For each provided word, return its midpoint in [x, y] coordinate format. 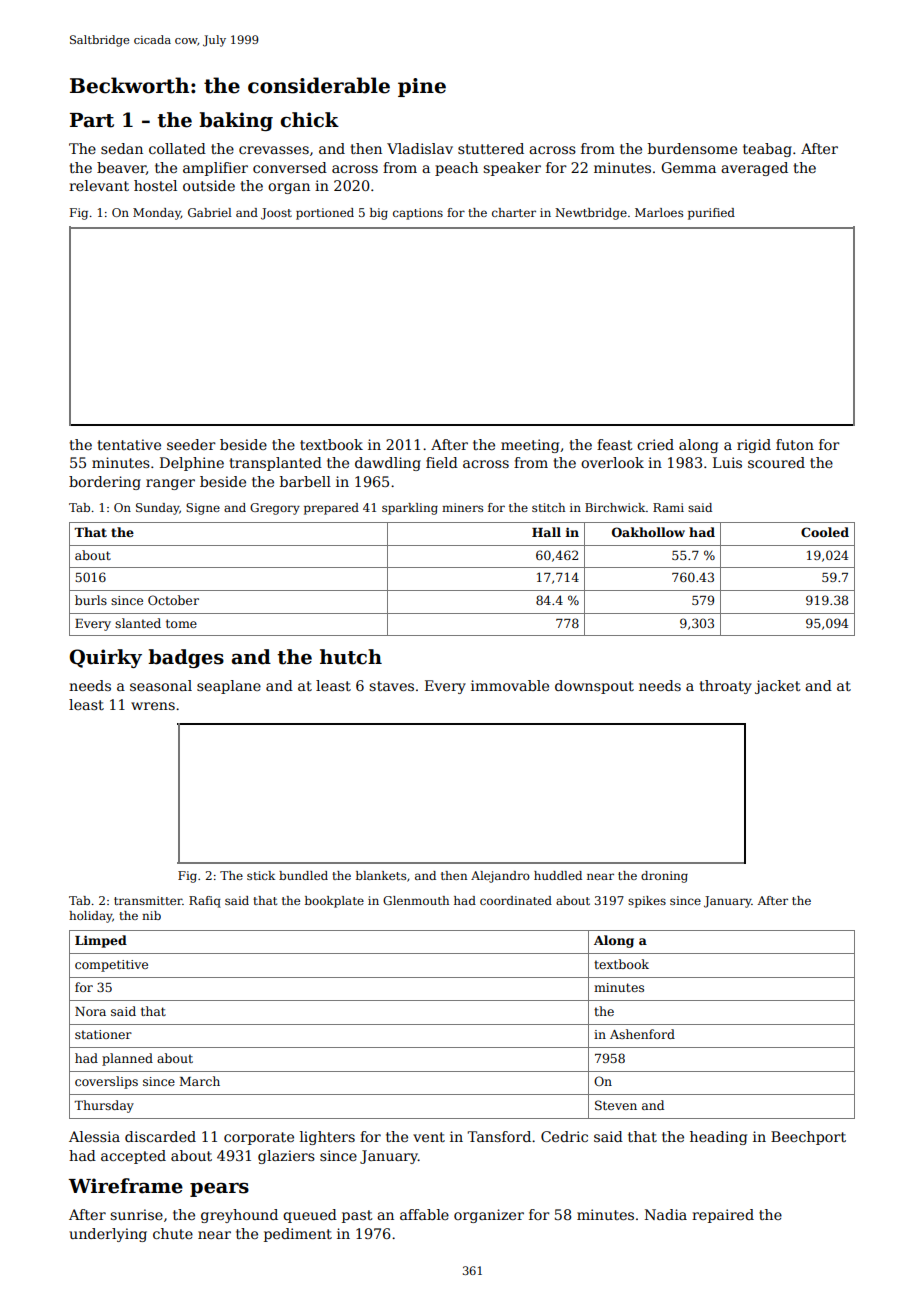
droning [664, 877]
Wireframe [125, 1186]
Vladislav [420, 148]
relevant [99, 185]
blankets [381, 875]
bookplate [334, 902]
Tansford [499, 1136]
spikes [647, 902]
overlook [612, 462]
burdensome [692, 148]
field [442, 462]
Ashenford [642, 1034]
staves [391, 686]
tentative [129, 444]
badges [186, 658]
